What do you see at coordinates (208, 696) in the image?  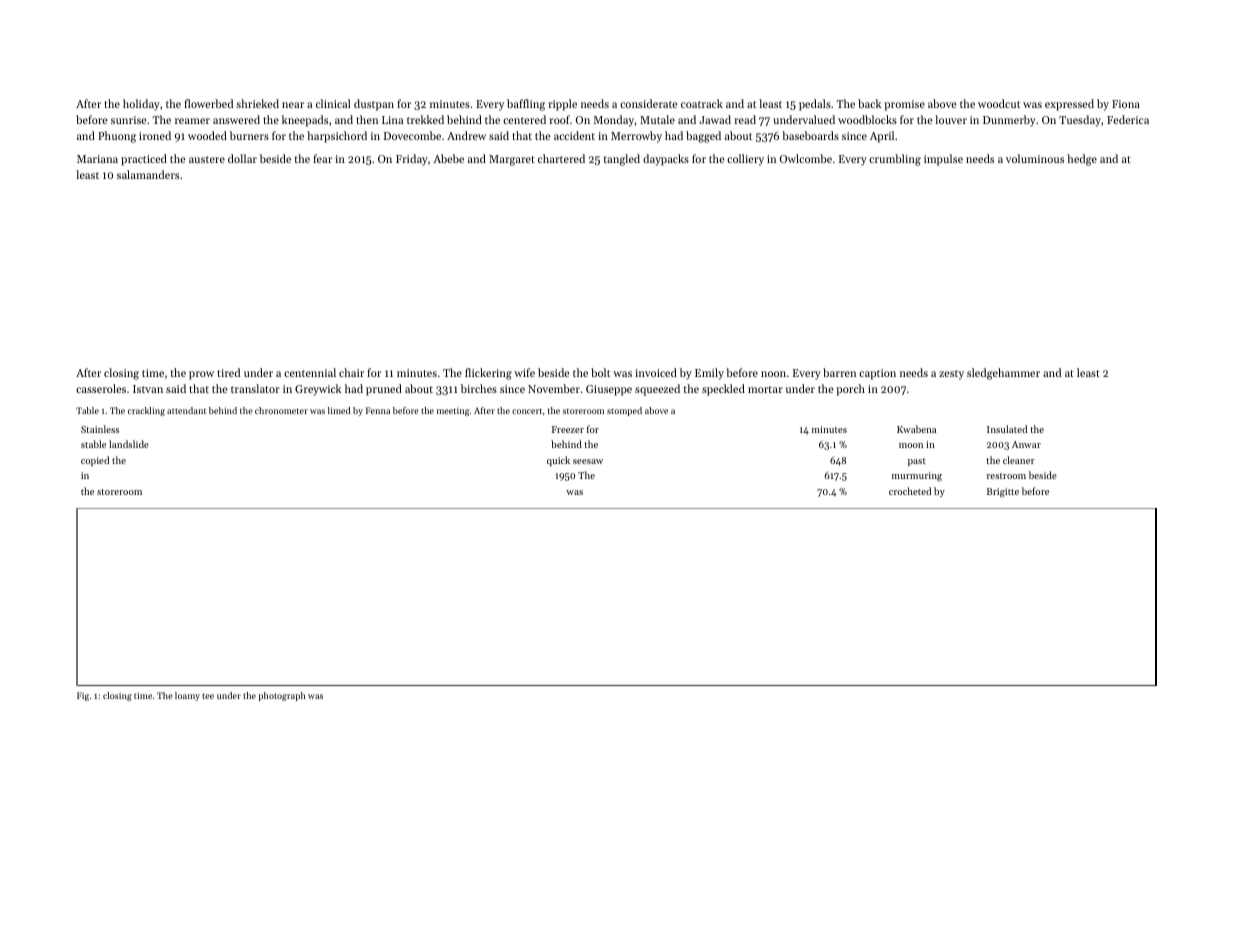 I see `tee` at bounding box center [208, 696].
